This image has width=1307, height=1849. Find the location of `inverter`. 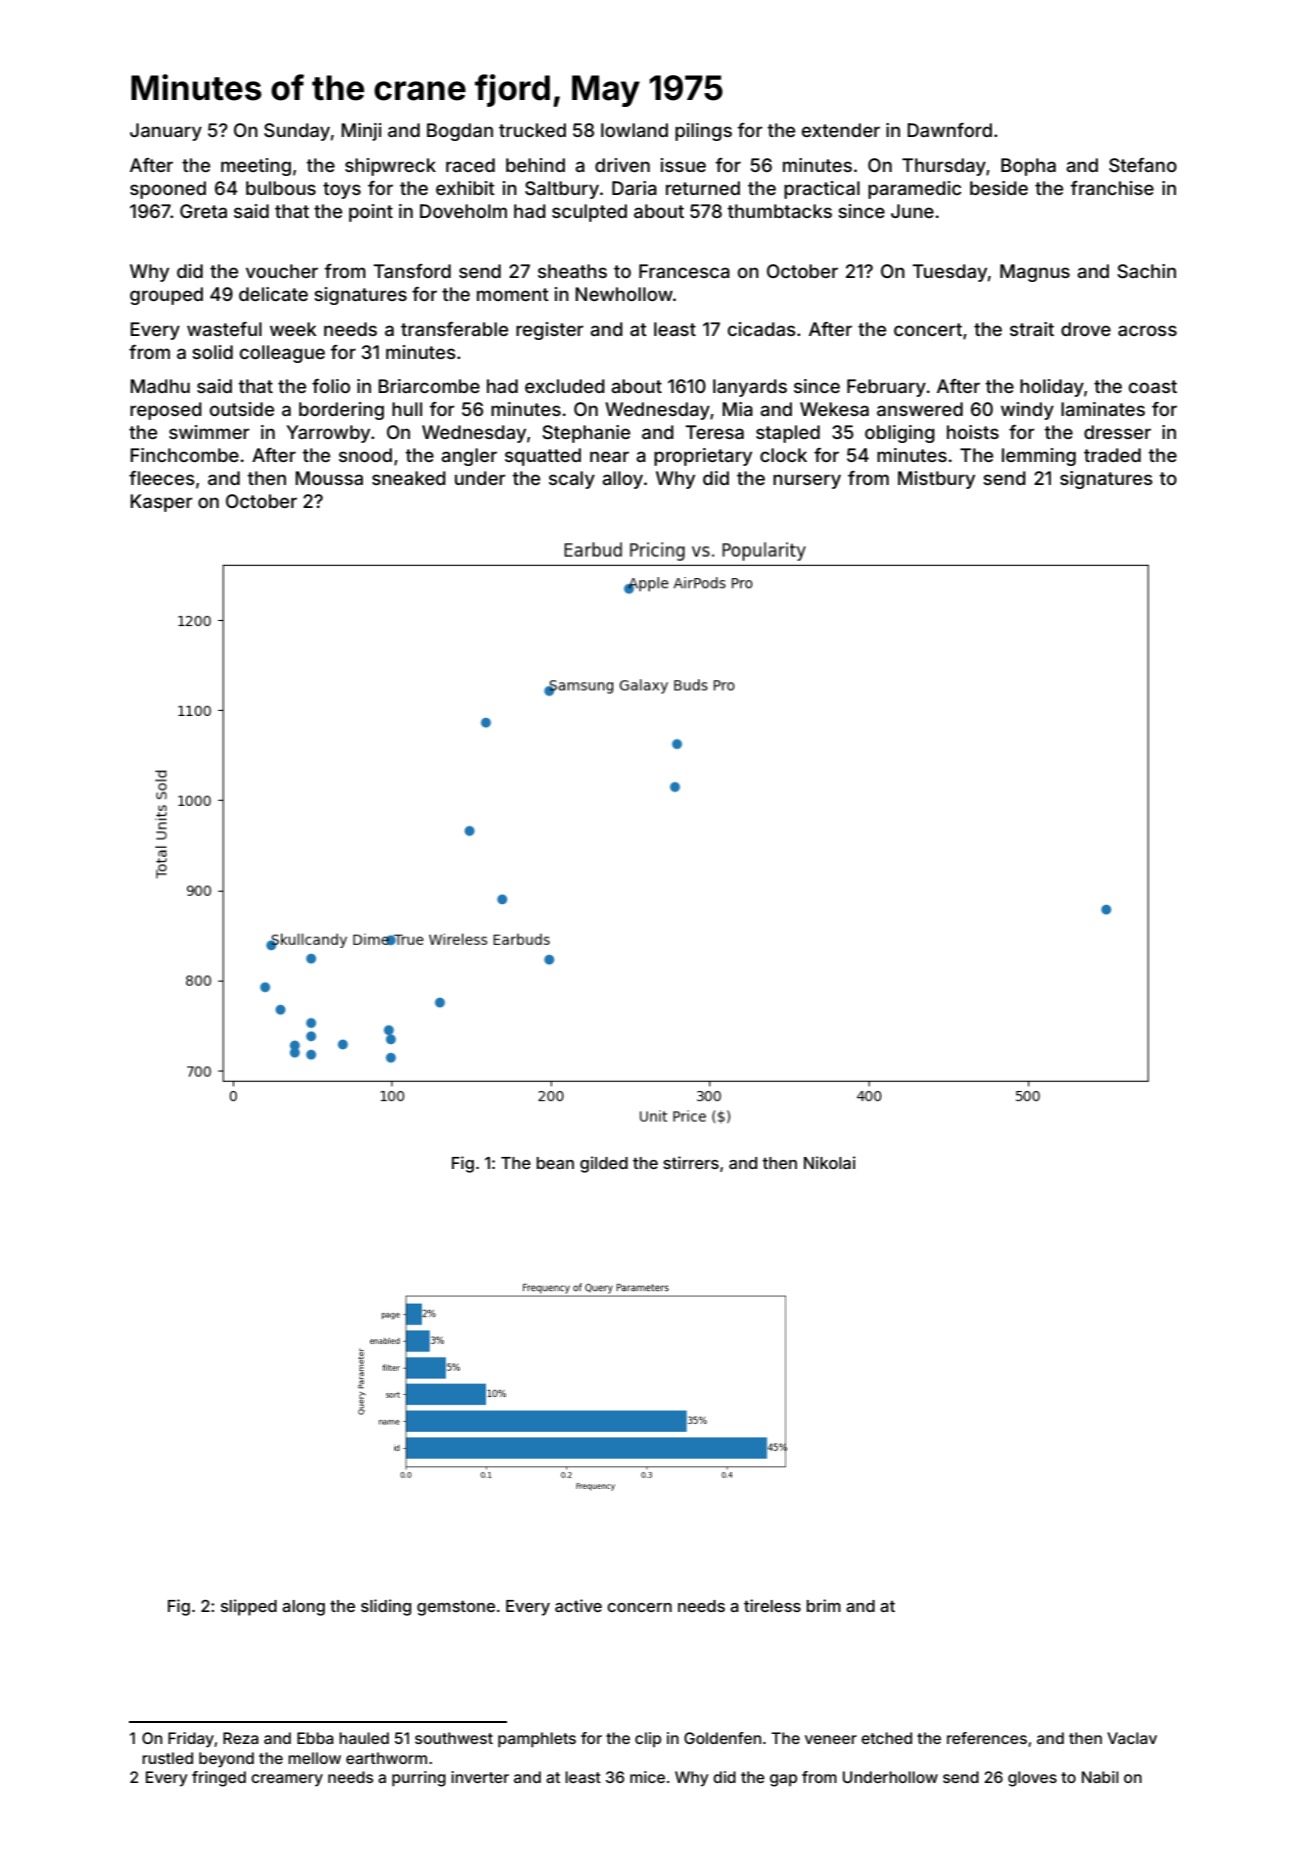

inverter is located at coordinates (480, 1777).
